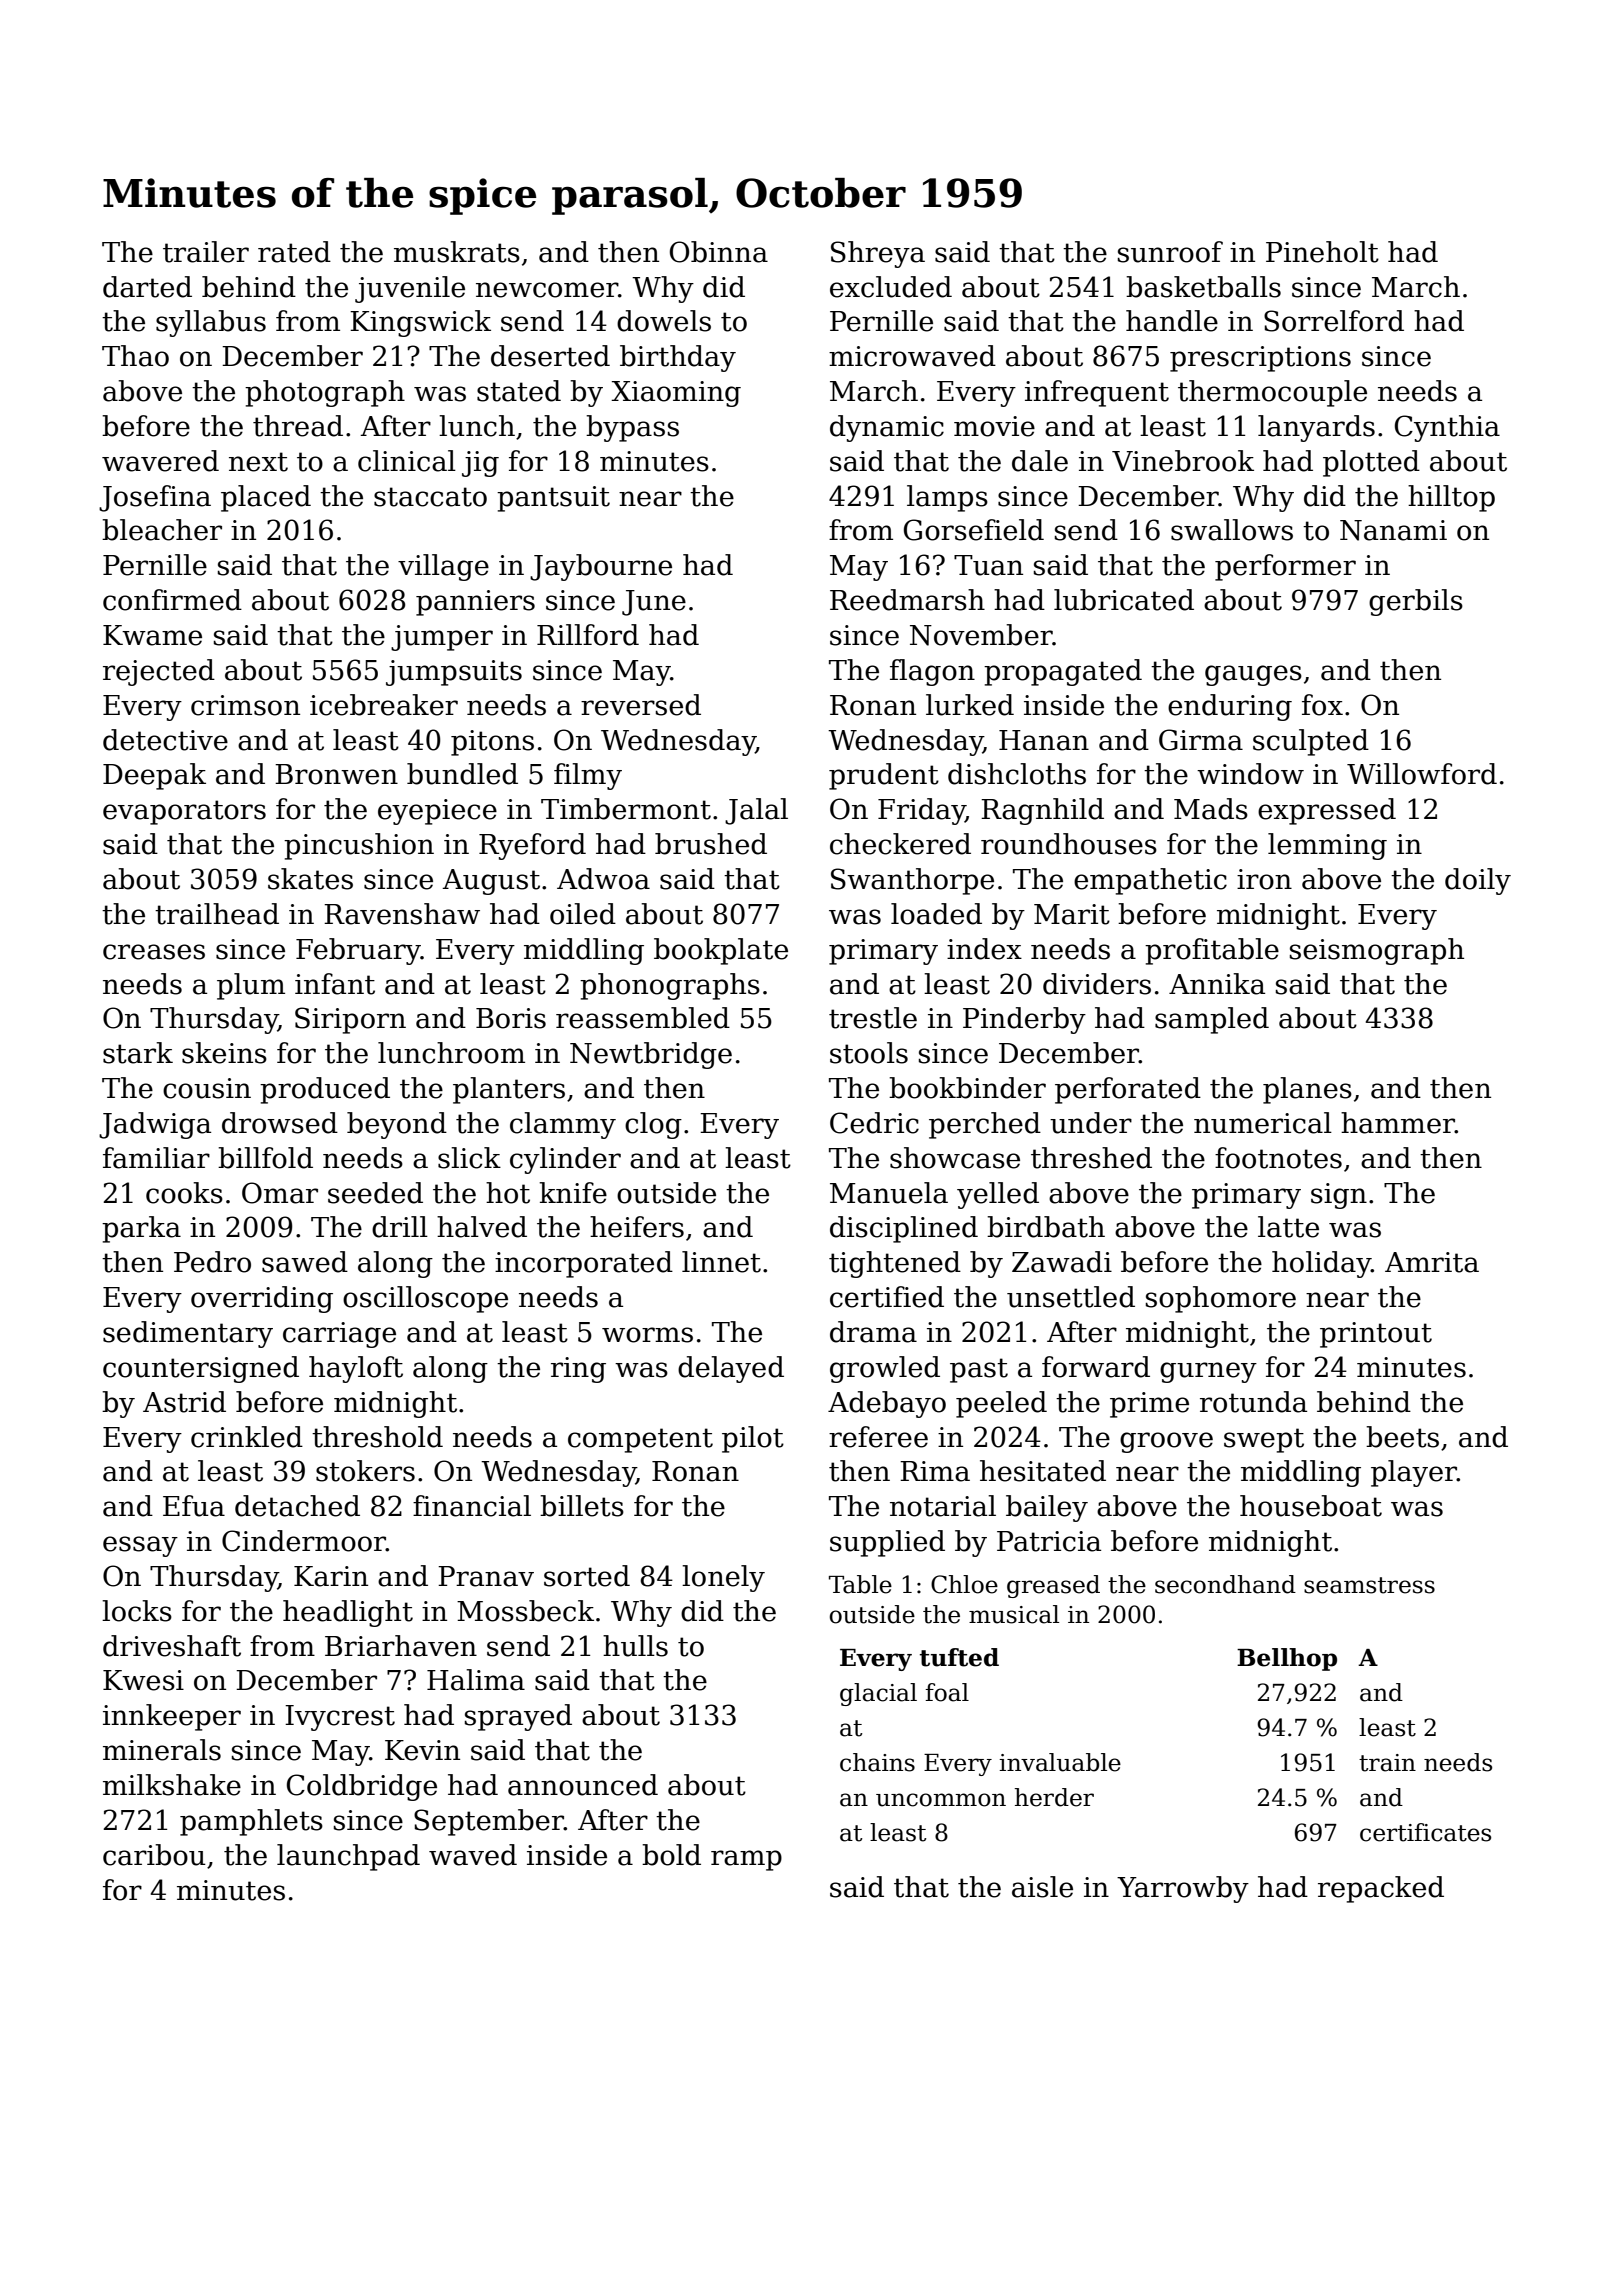 Image resolution: width=1620 pixels, height=2292 pixels. Describe the element at coordinates (217, 914) in the page. I see `trailhead` at that location.
